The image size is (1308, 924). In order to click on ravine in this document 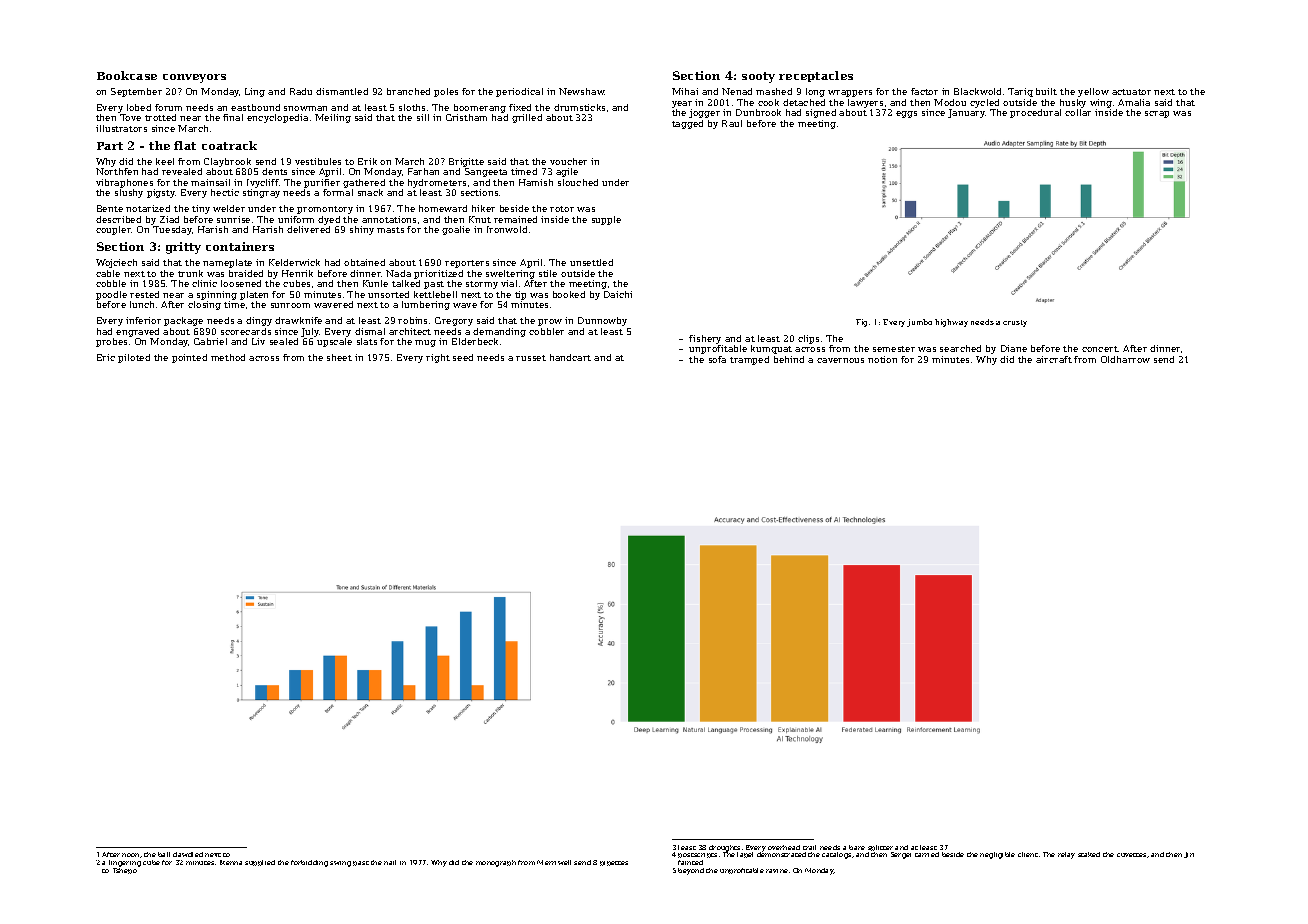, I will do `click(777, 871)`.
